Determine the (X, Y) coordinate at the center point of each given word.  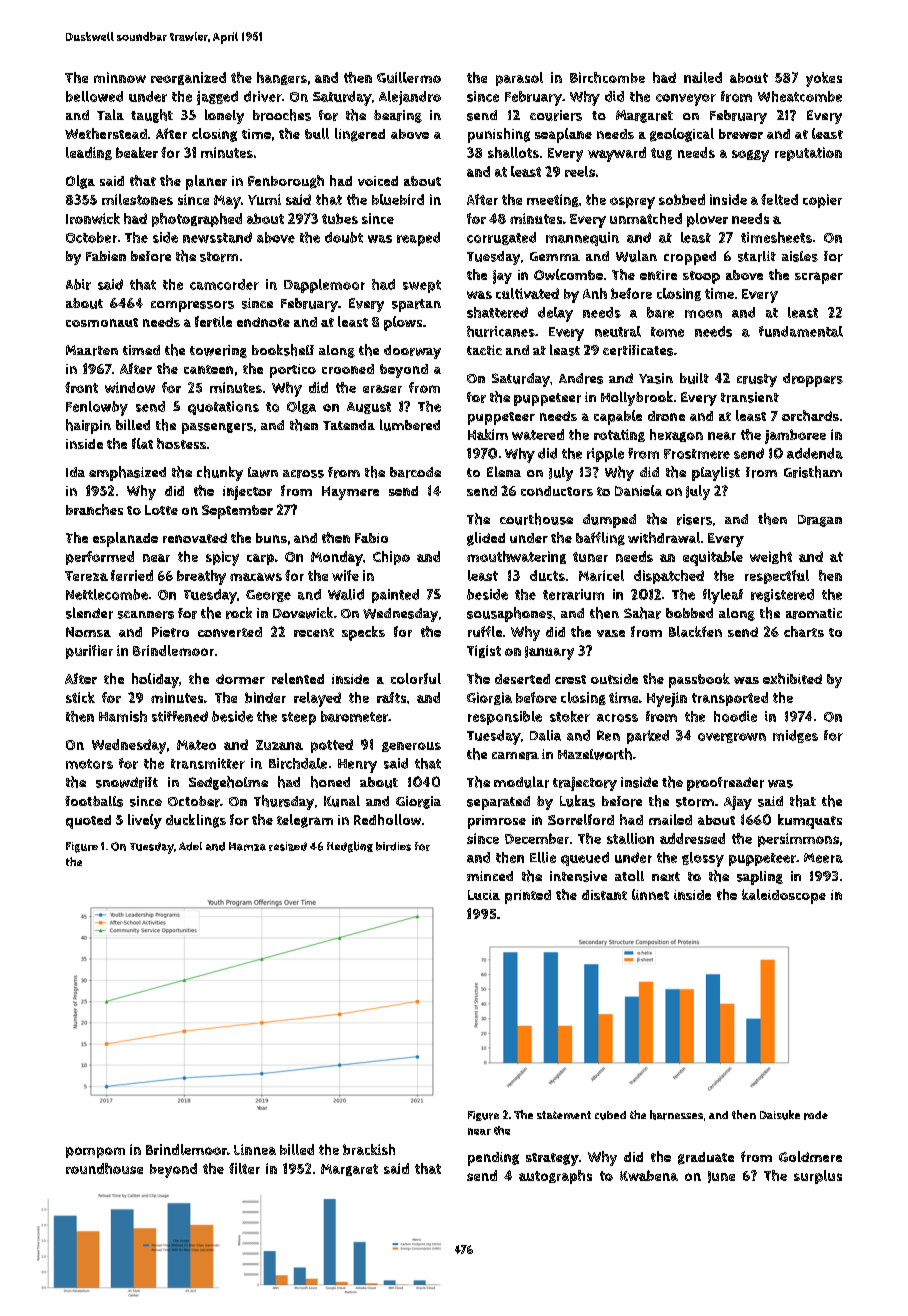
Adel (190, 846)
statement (564, 1115)
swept (422, 286)
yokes (824, 79)
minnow (120, 77)
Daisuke (780, 1115)
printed (528, 897)
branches (94, 509)
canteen (208, 369)
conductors (557, 491)
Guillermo (409, 77)
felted (779, 199)
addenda (815, 453)
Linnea (255, 1149)
